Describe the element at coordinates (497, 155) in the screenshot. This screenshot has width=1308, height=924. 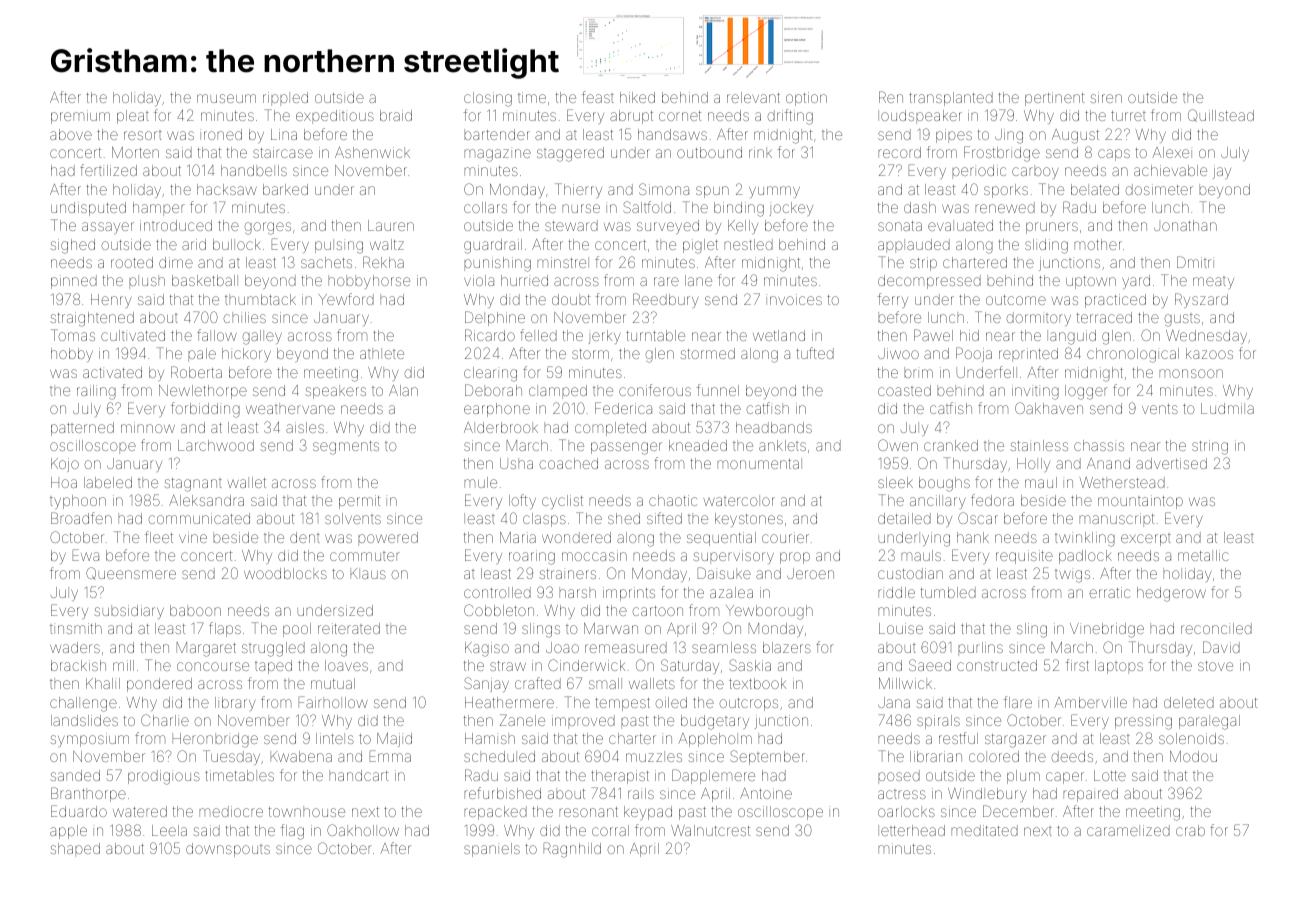
I see `magazine` at that location.
